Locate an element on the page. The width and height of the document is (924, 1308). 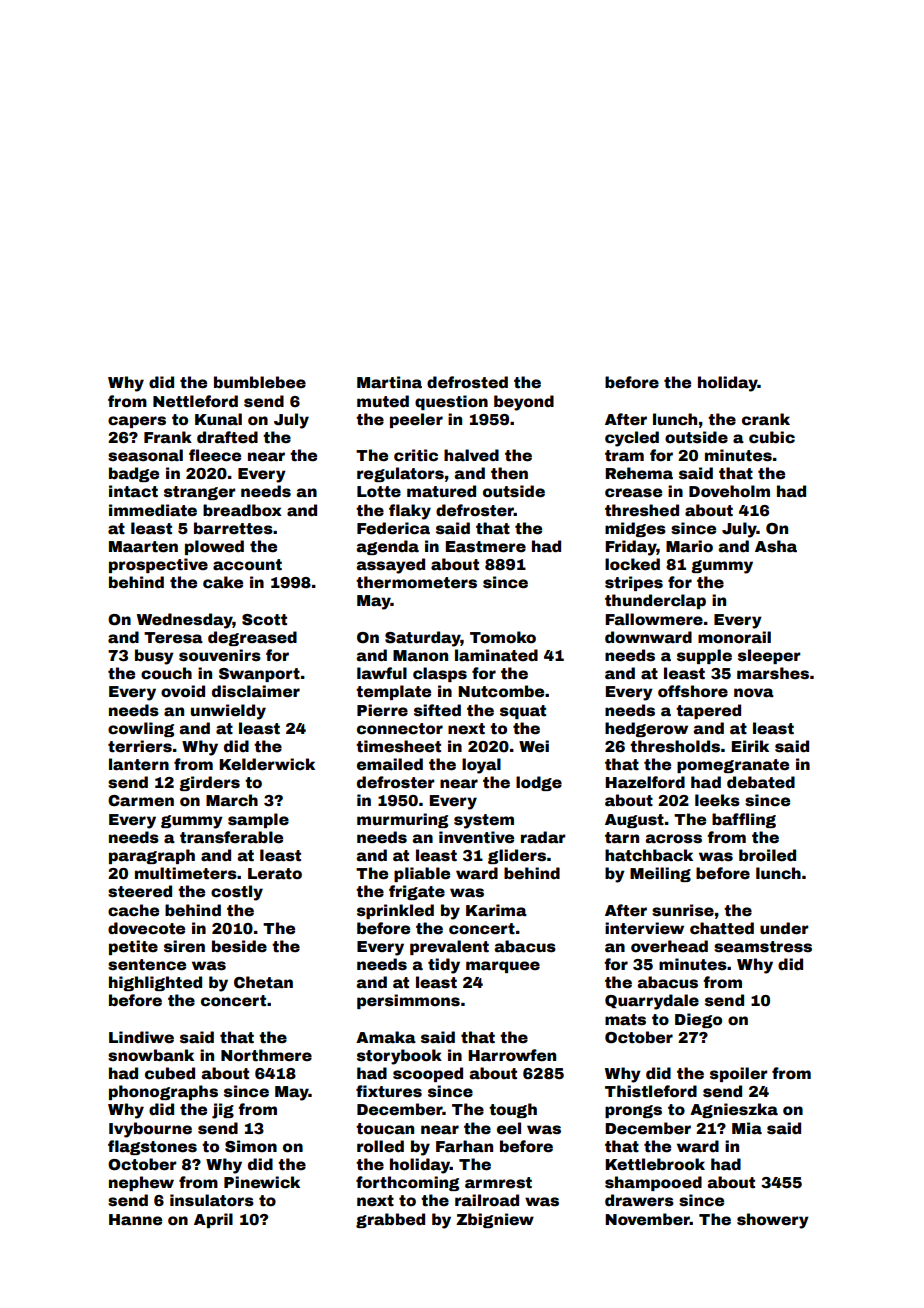
then is located at coordinates (509, 473).
